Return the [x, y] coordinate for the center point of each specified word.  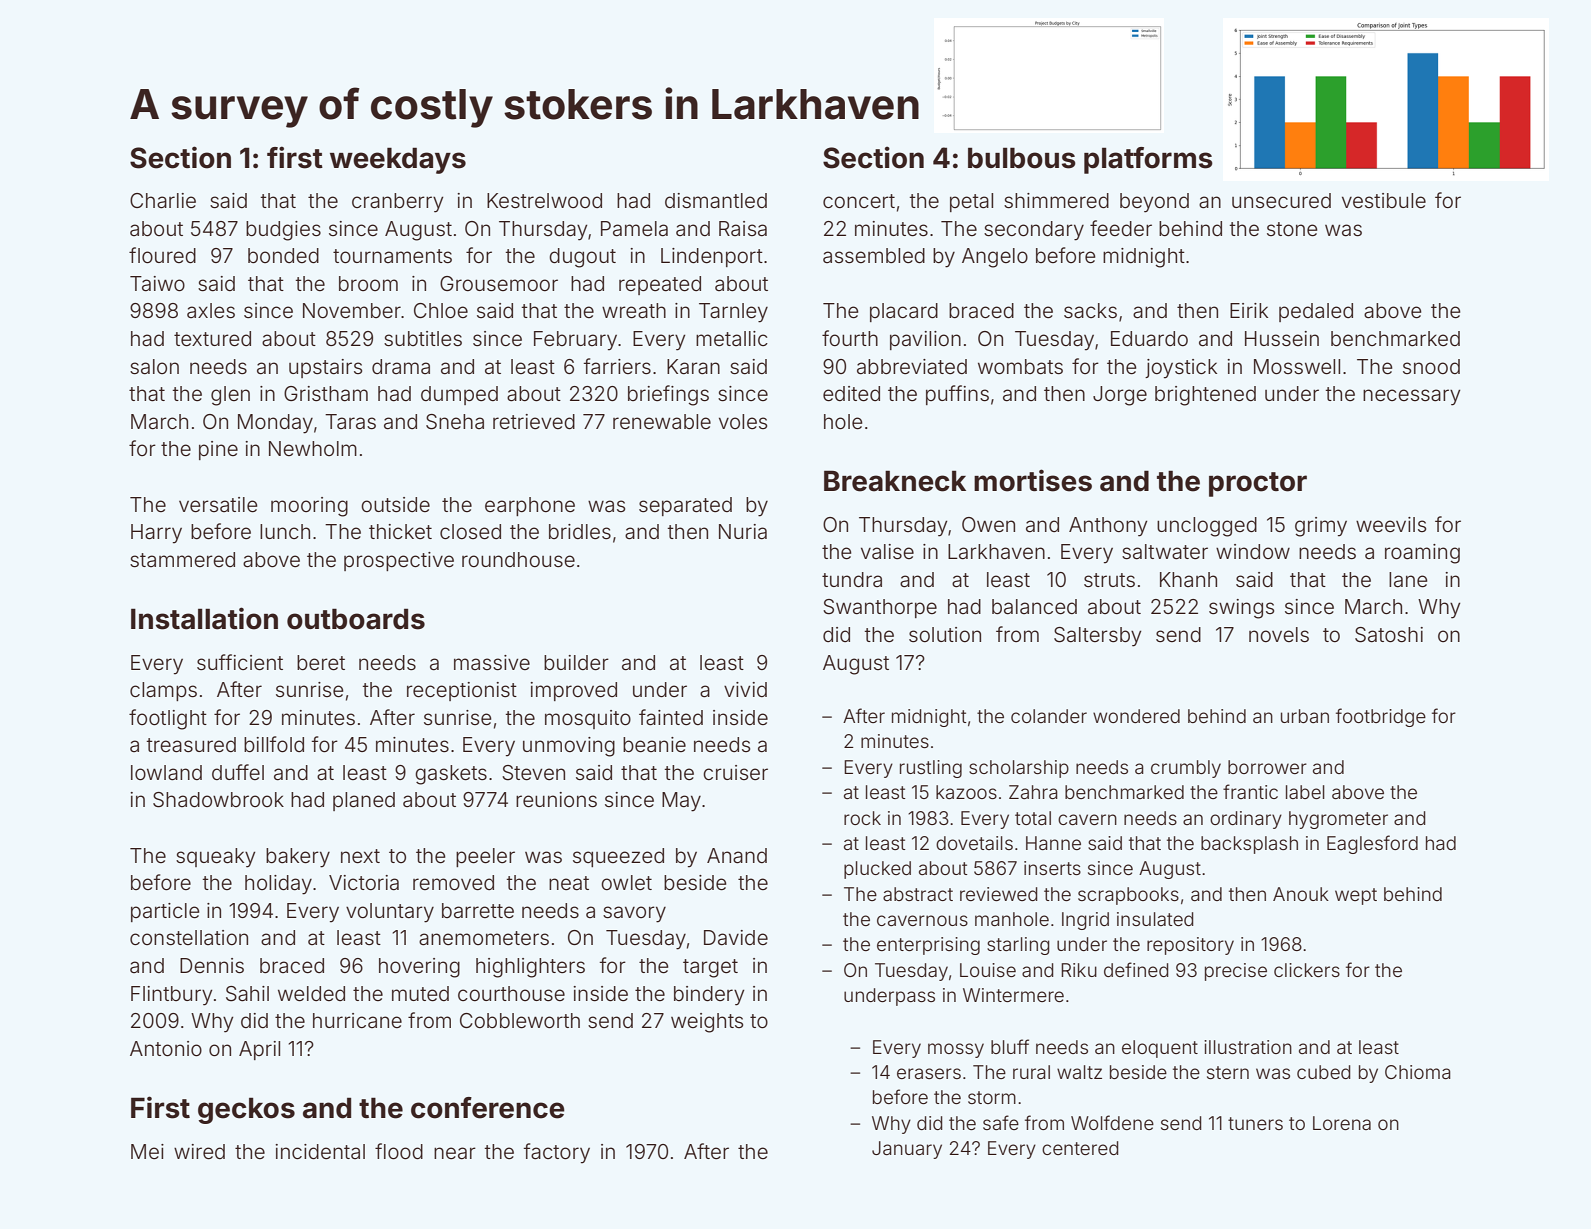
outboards [356, 619]
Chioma [1418, 1072]
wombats [1020, 366]
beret [321, 662]
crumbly [1186, 769]
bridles [580, 531]
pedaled [1316, 312]
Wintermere [1013, 995]
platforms [1148, 160]
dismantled [716, 201]
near [455, 1153]
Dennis [212, 965]
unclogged [1207, 527]
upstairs [325, 368]
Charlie [163, 201]
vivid [745, 689]
